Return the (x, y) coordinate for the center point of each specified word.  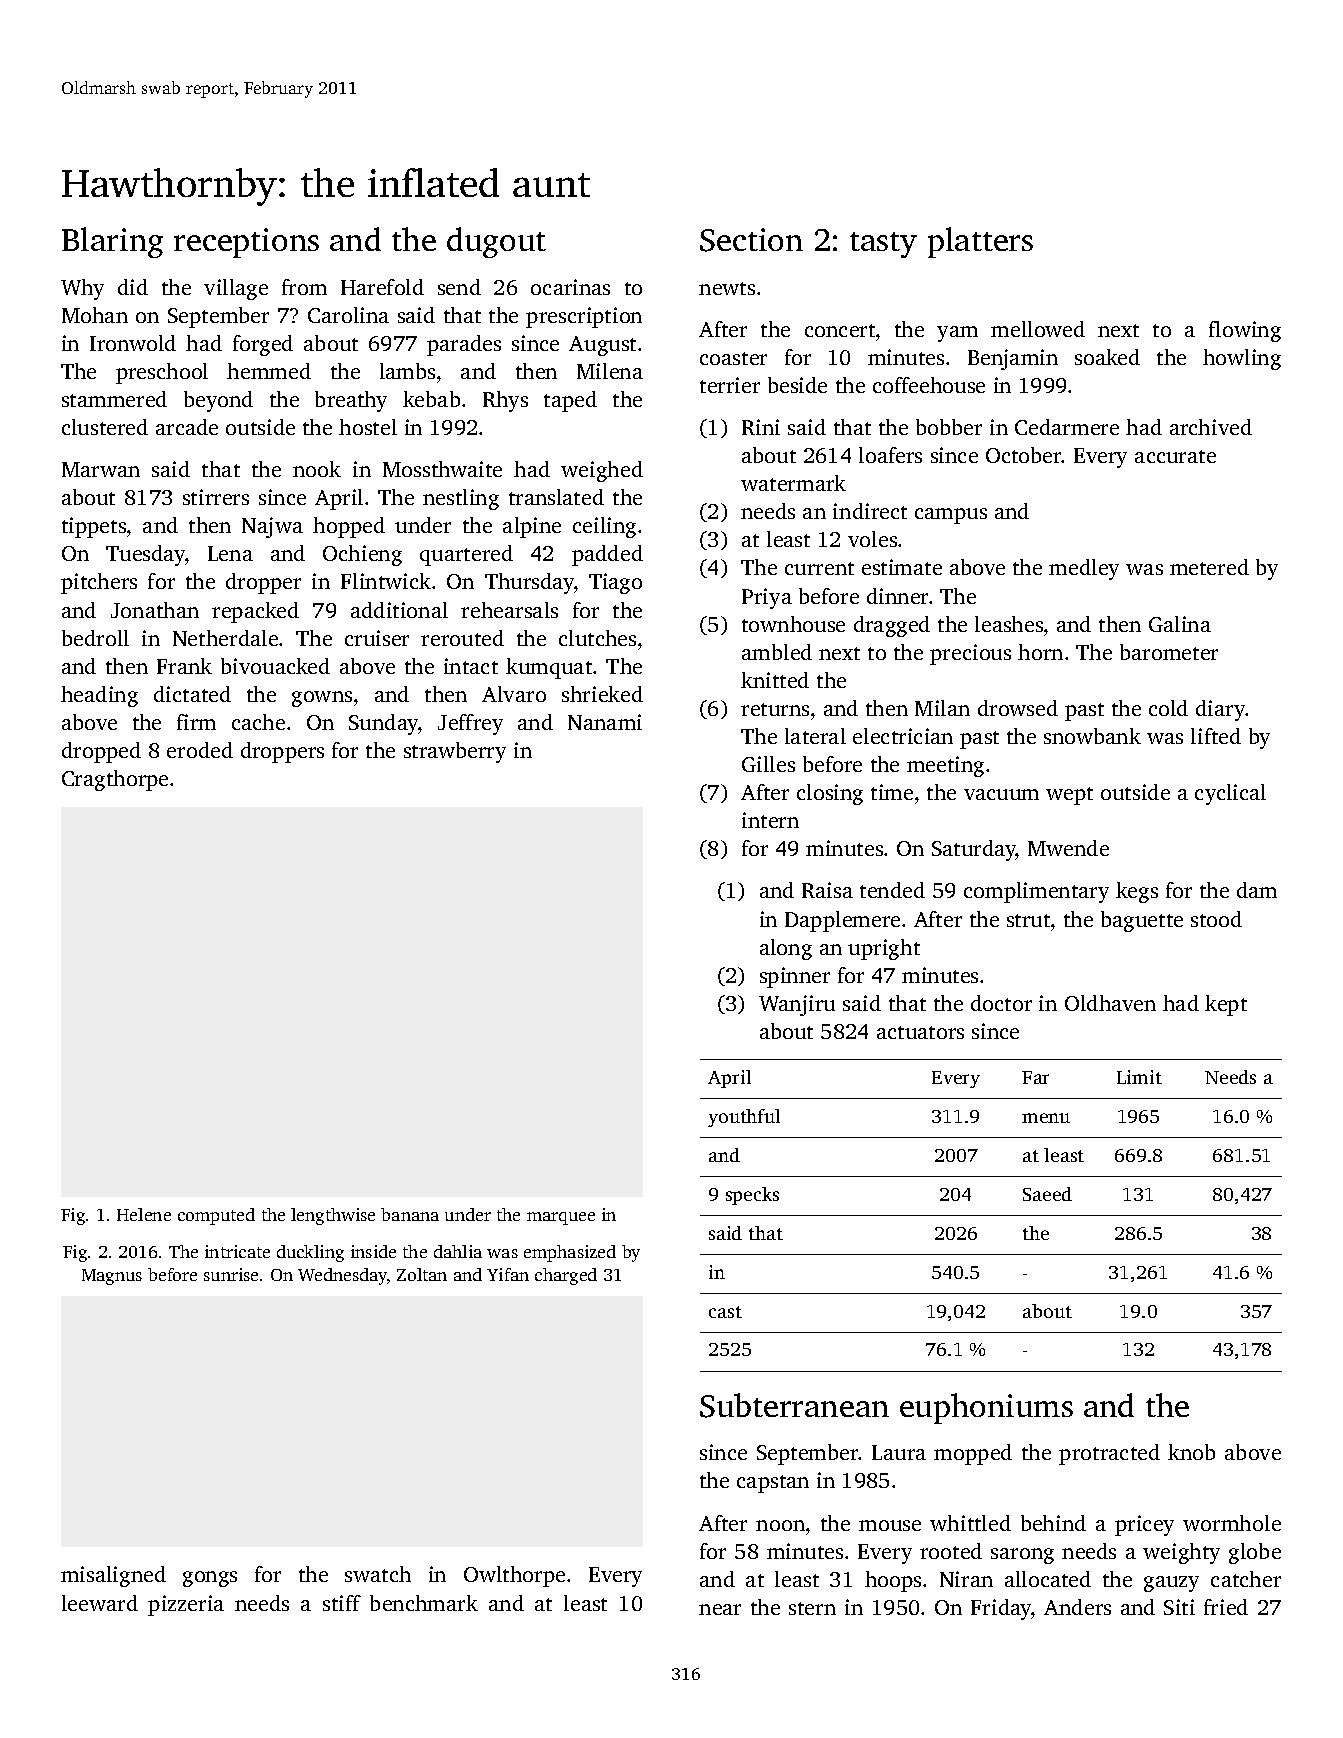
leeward (100, 1603)
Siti (1179, 1607)
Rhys (505, 401)
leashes (1009, 624)
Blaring (112, 242)
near (720, 1609)
